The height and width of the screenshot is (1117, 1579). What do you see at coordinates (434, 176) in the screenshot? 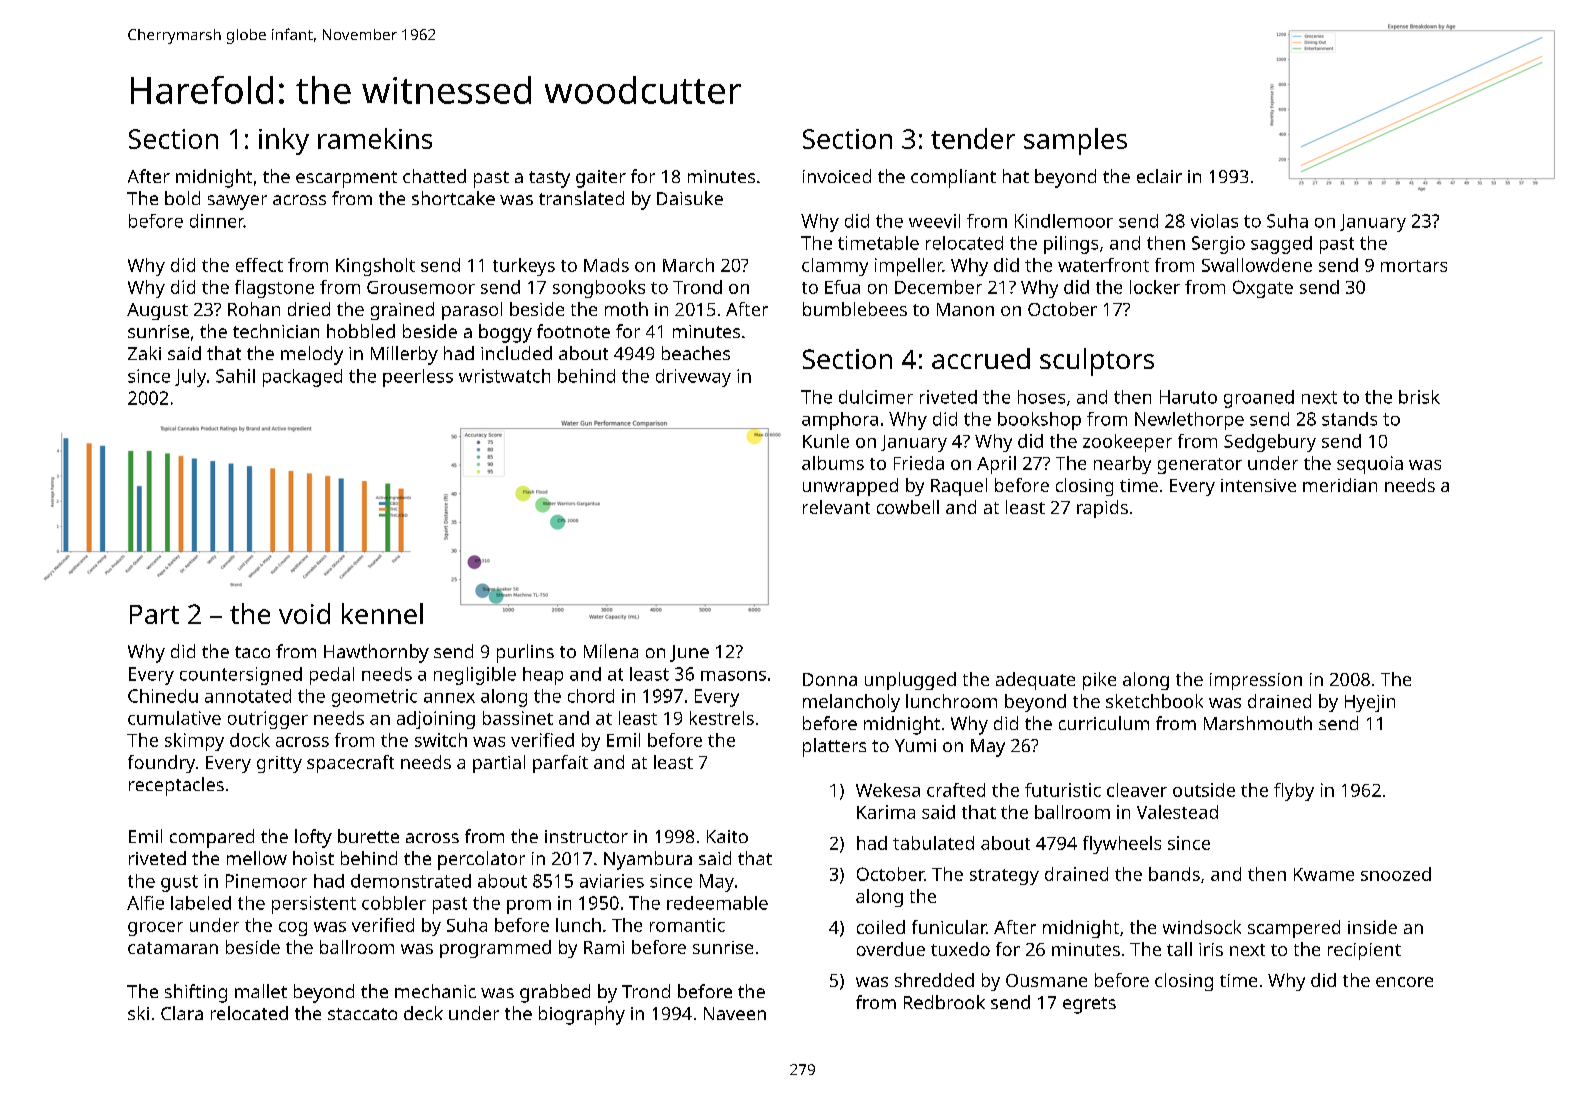
I see `chatted` at bounding box center [434, 176].
